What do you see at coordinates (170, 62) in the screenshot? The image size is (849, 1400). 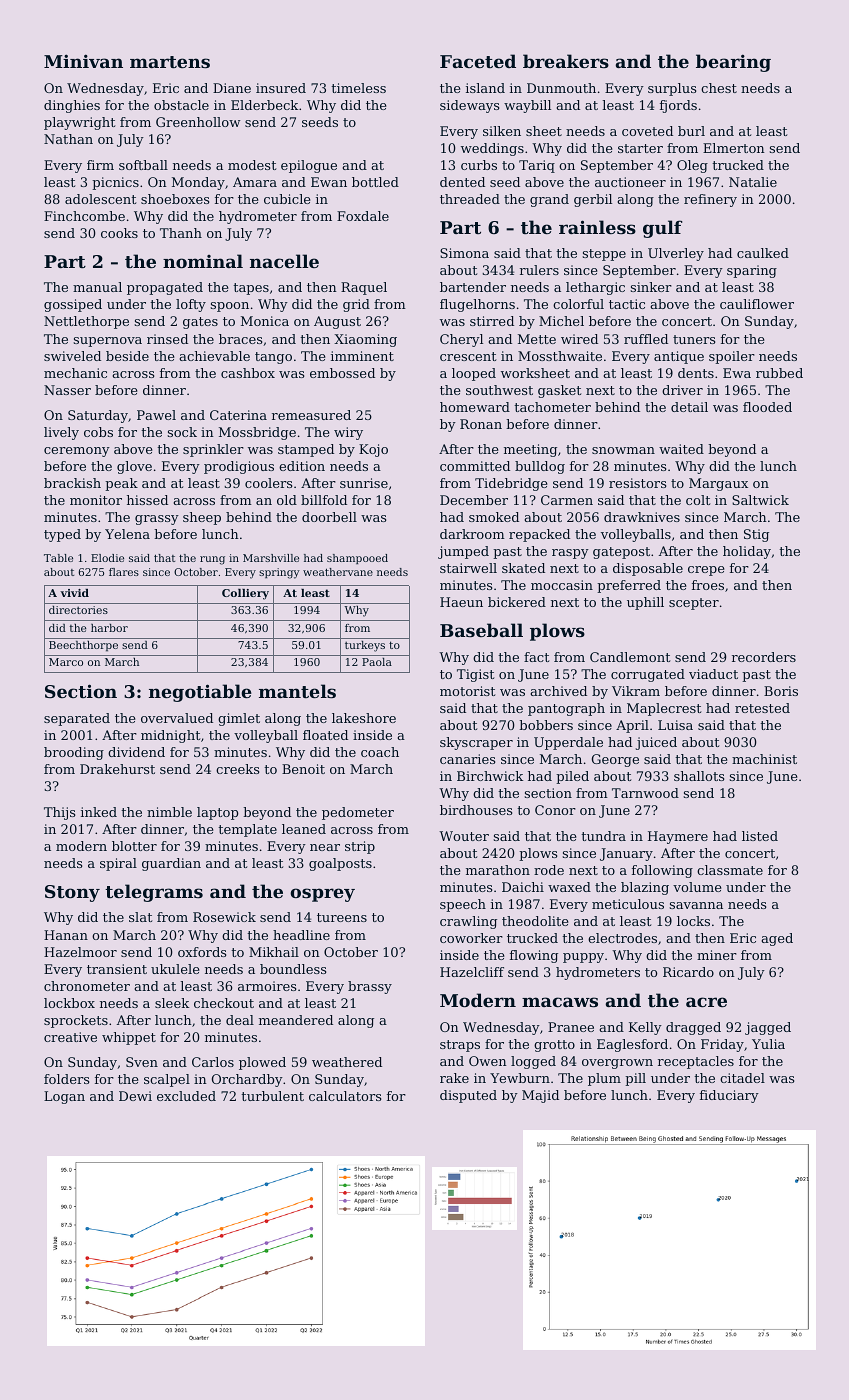 I see `martens` at bounding box center [170, 62].
